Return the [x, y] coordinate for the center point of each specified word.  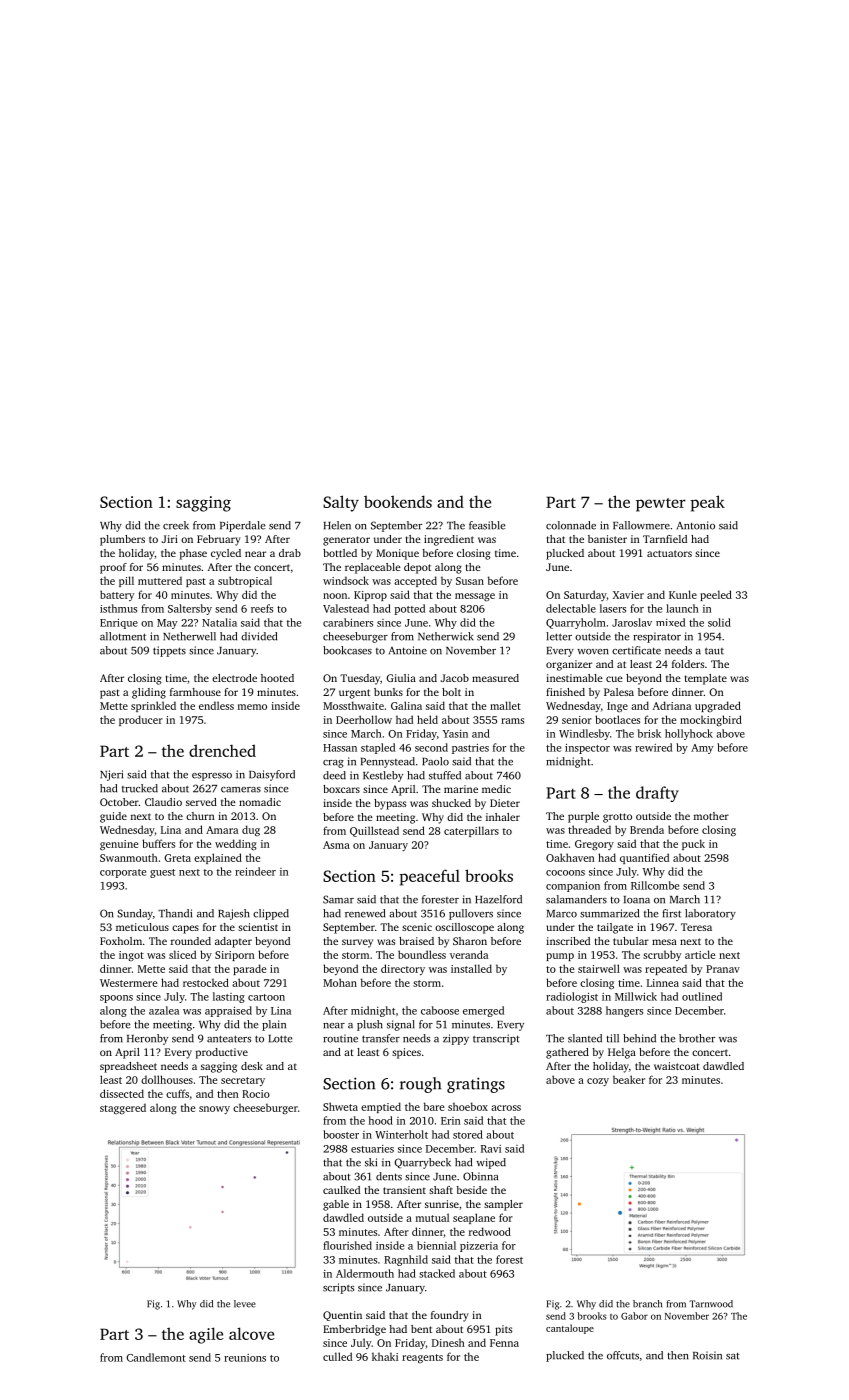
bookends [398, 501]
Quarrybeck [422, 1163]
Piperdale [242, 526]
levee [245, 1304]
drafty [657, 794]
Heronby [147, 1039]
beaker [629, 1079]
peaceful [430, 877]
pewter [661, 505]
